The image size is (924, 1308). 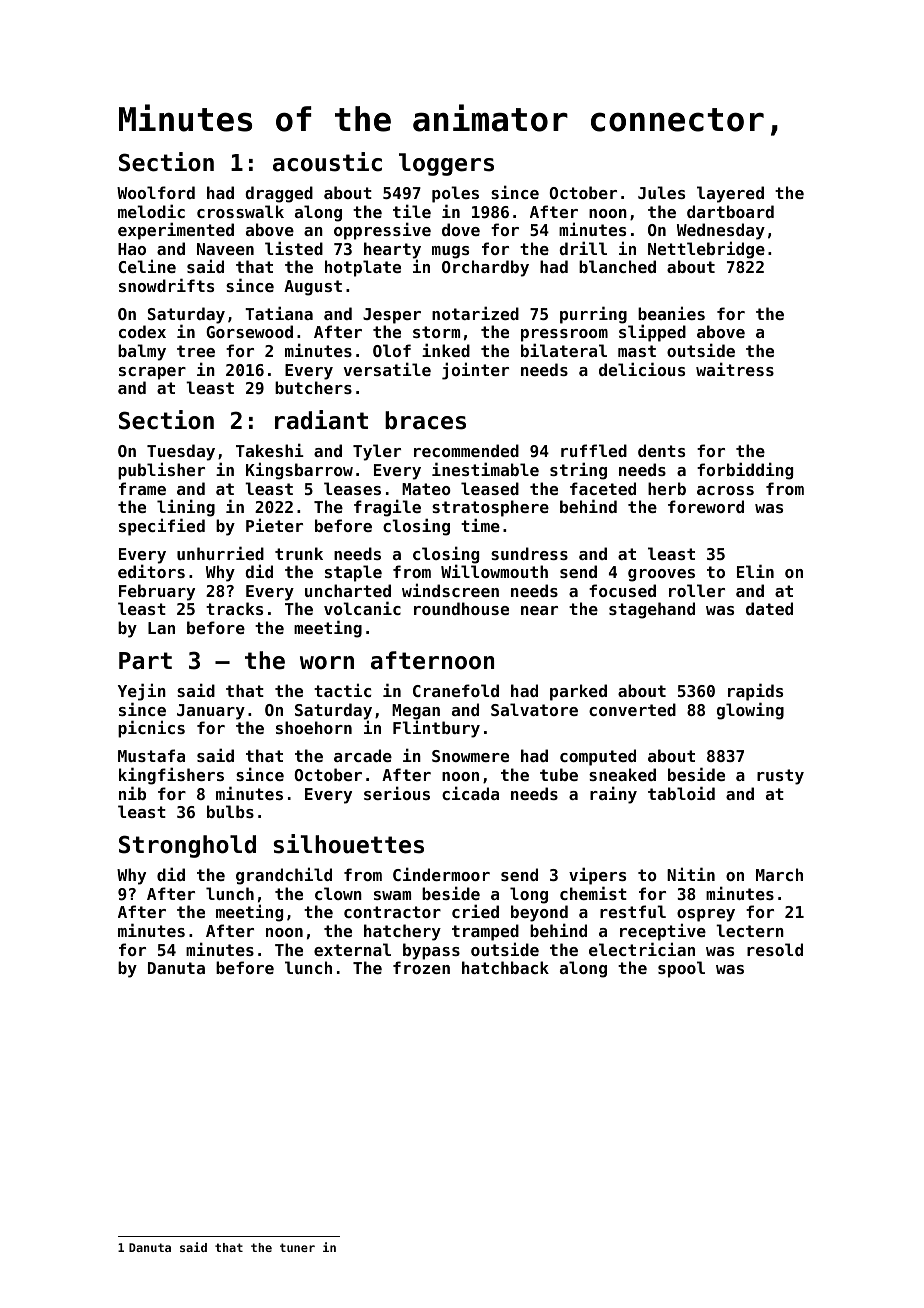 I want to click on beyond, so click(x=539, y=913).
